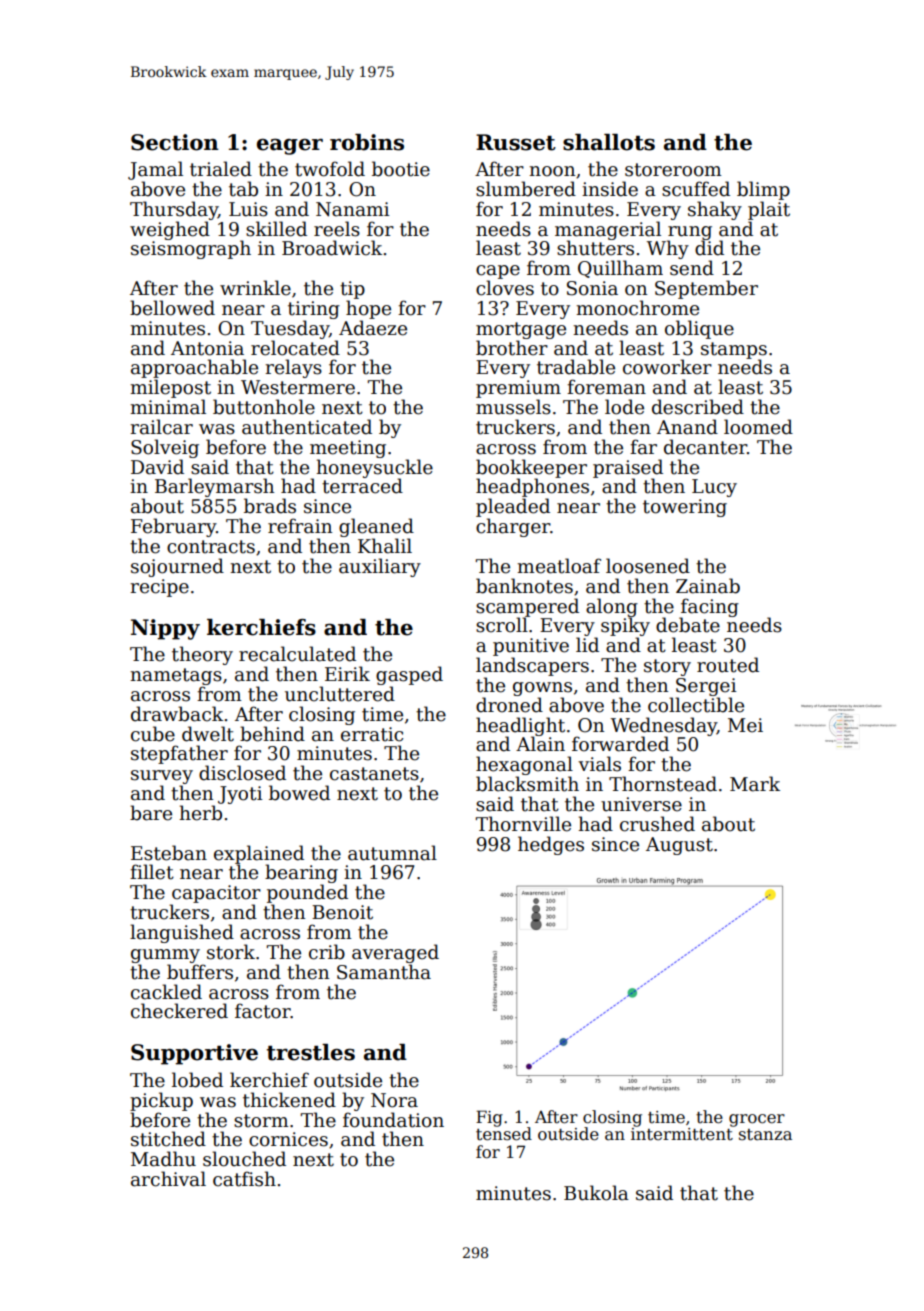  What do you see at coordinates (214, 487) in the screenshot?
I see `Barleymarsh` at bounding box center [214, 487].
